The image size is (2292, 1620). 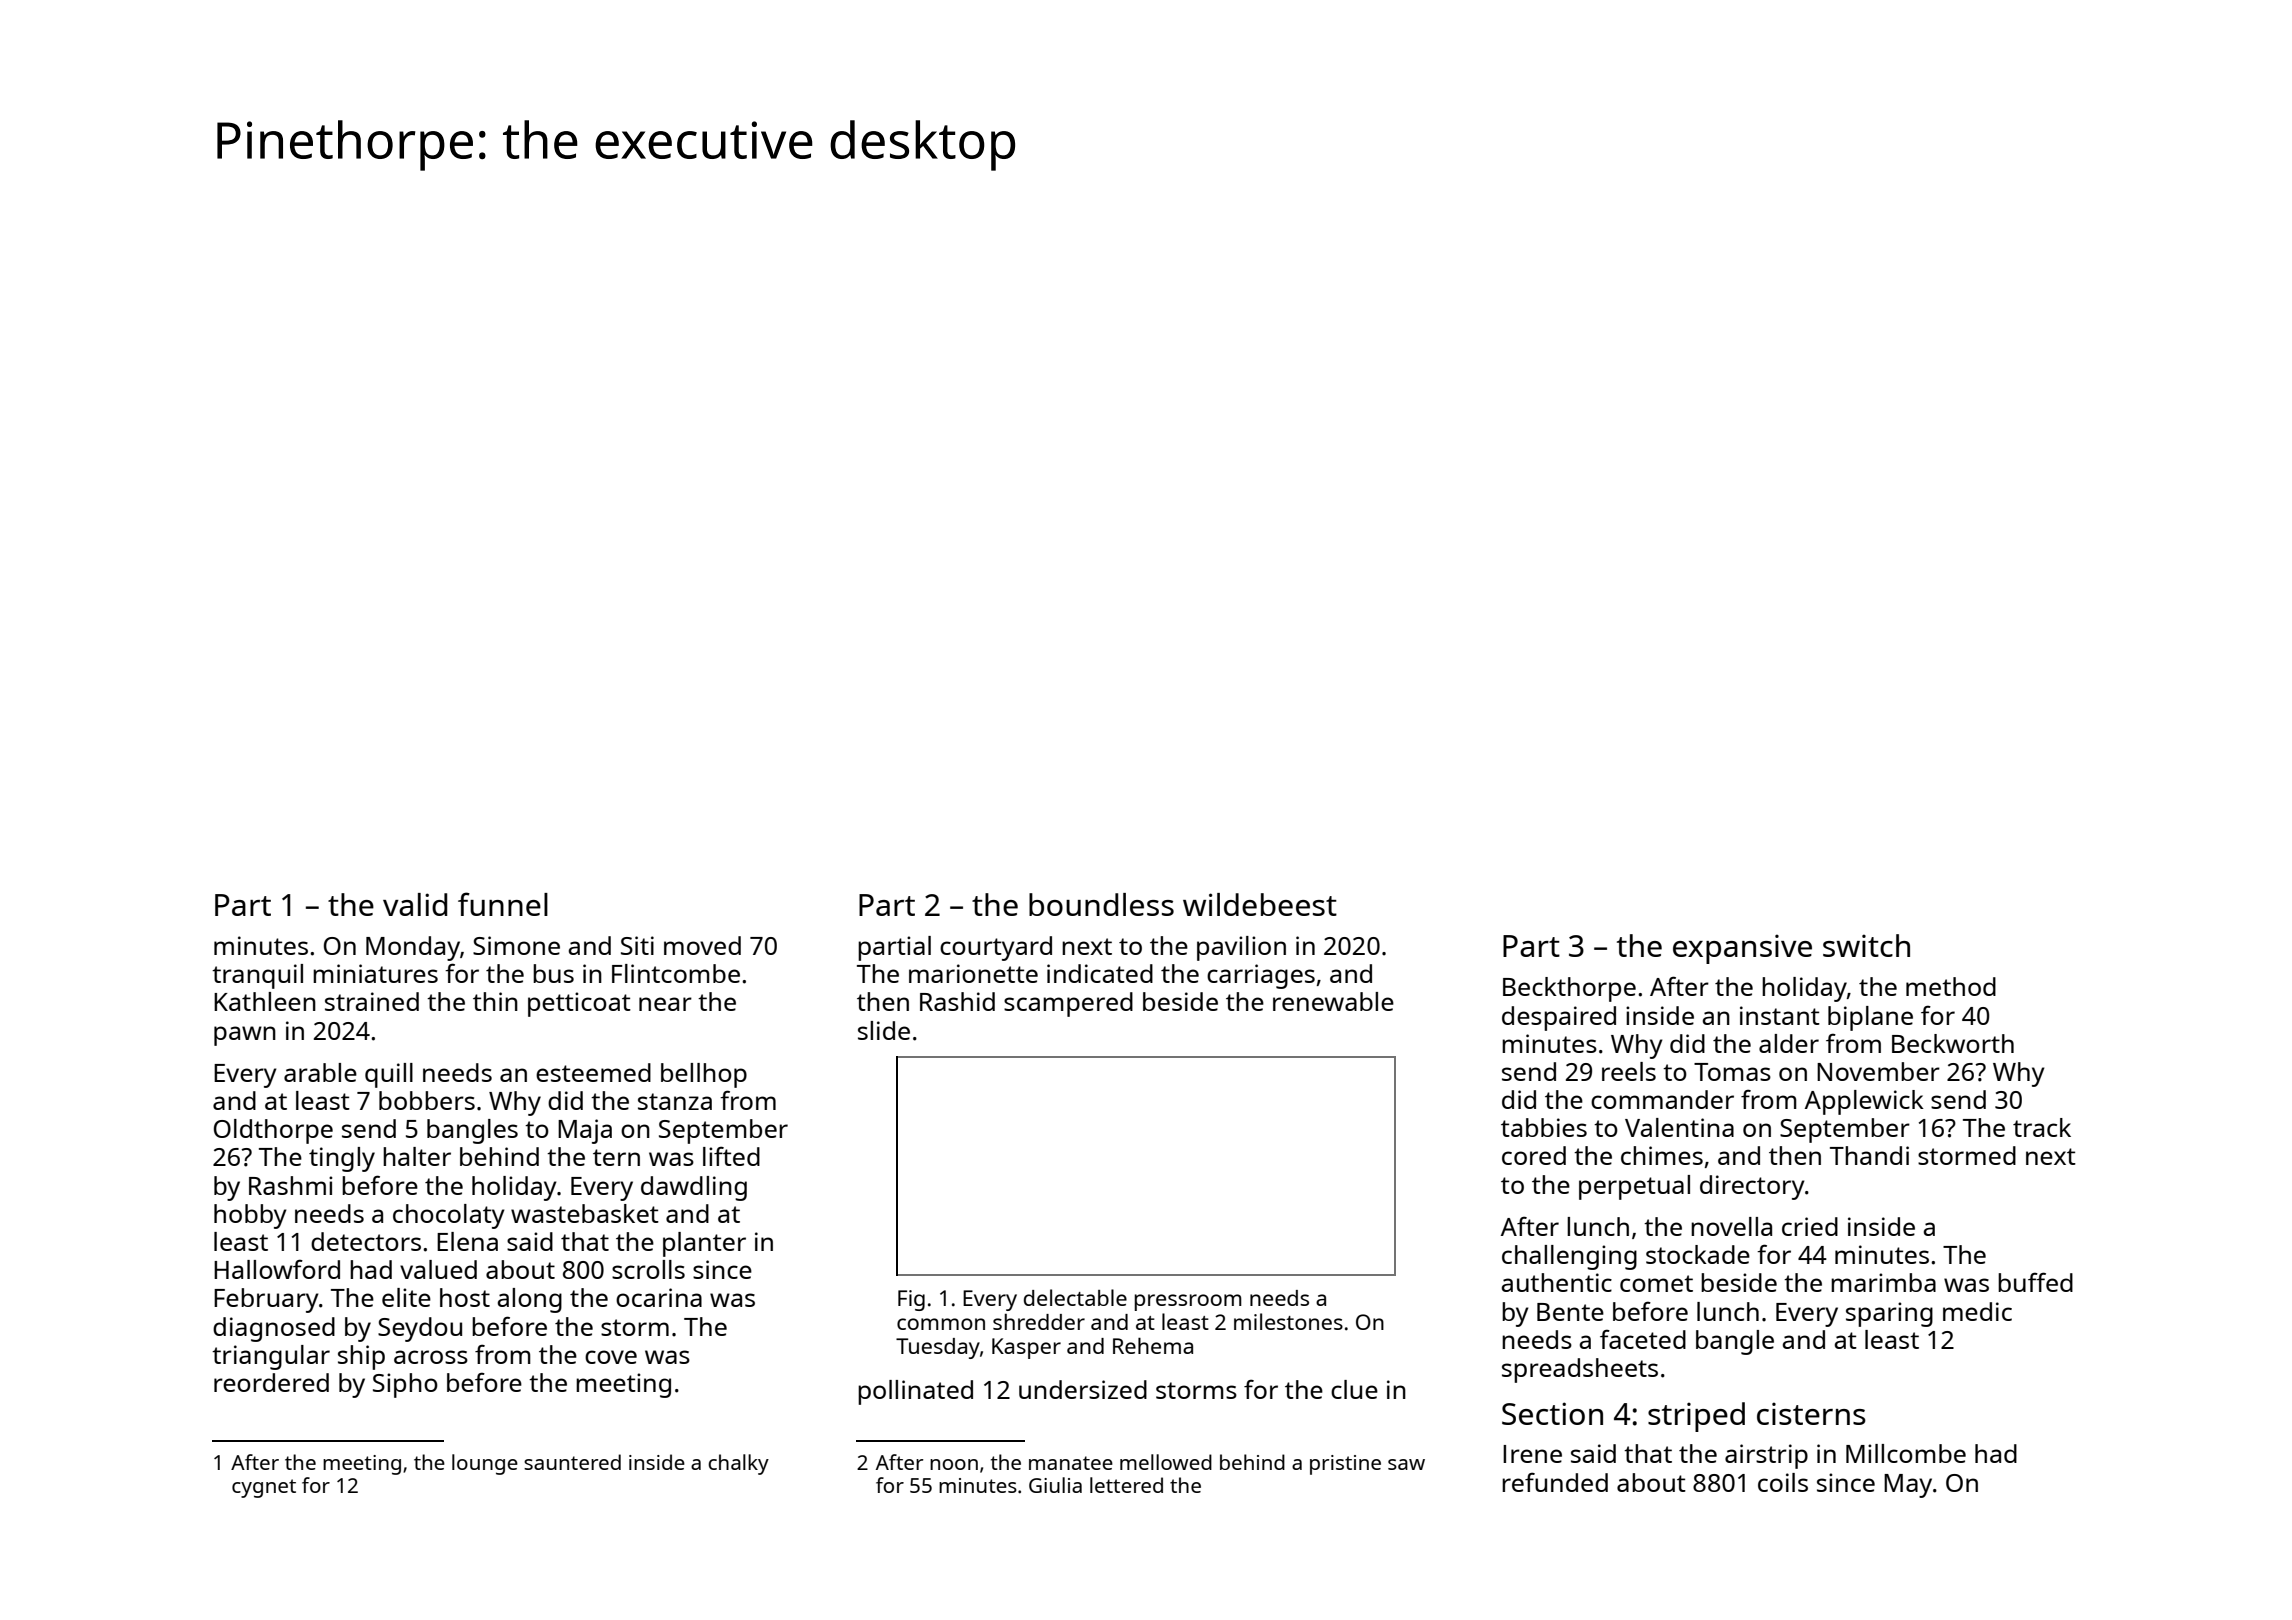 I want to click on perpetual, so click(x=1634, y=1187).
